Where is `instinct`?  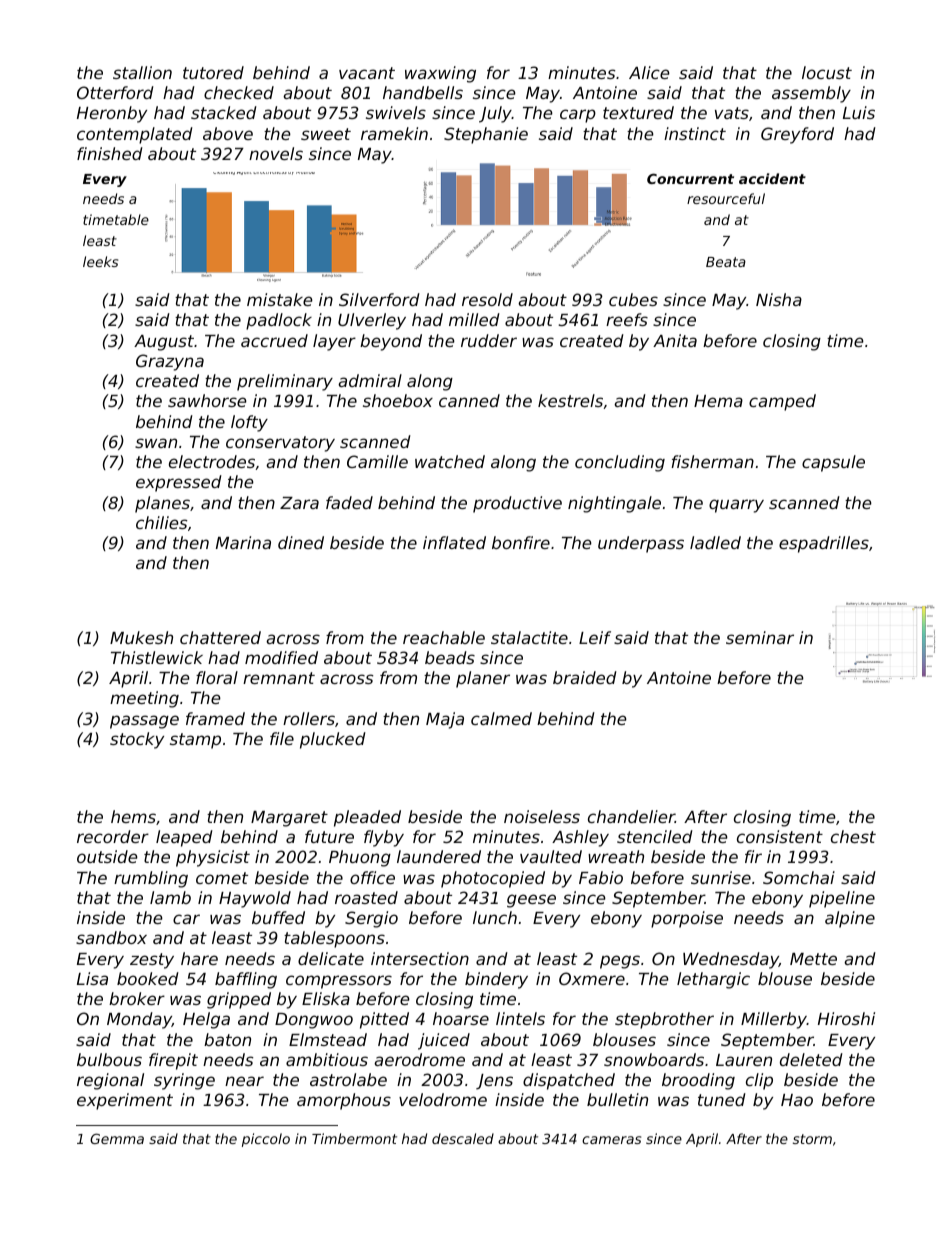 instinct is located at coordinates (695, 133).
